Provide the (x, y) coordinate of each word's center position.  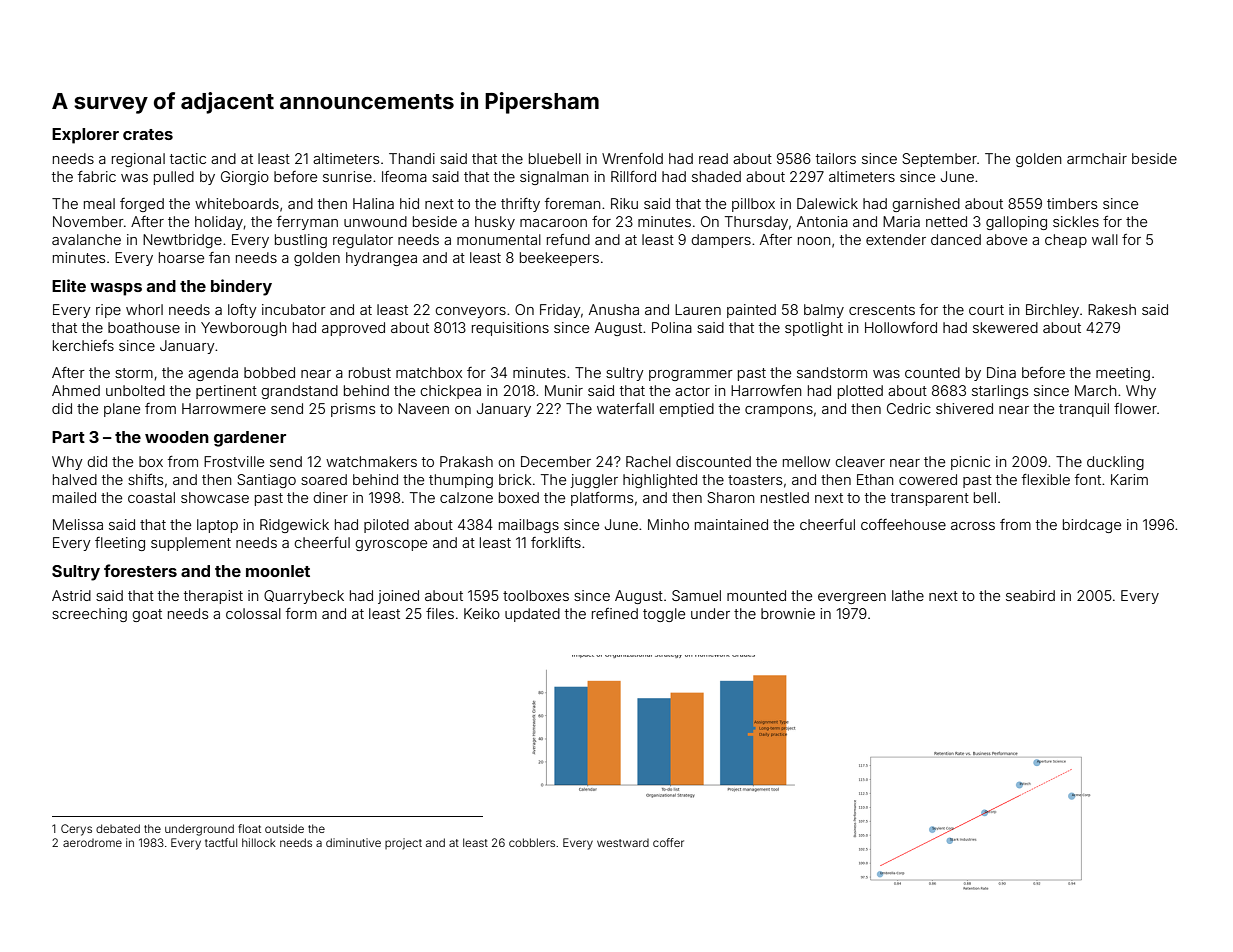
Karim (1129, 479)
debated (118, 828)
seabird (1030, 595)
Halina (373, 203)
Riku (624, 203)
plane (122, 410)
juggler (594, 481)
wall (1105, 239)
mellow (806, 461)
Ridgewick (294, 526)
